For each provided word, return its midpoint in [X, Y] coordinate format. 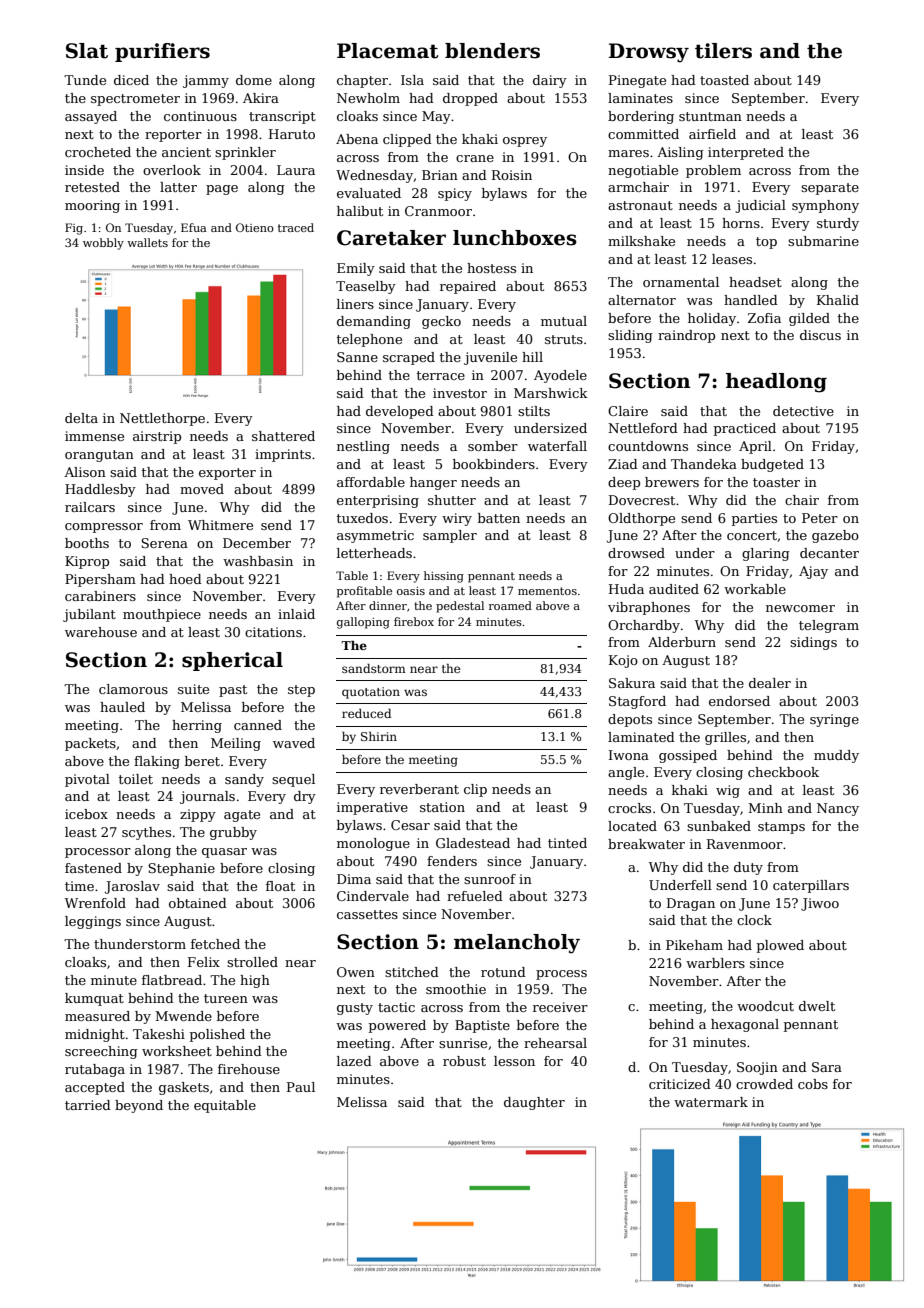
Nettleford [643, 428]
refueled [475, 896]
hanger [433, 483]
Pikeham [694, 945]
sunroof [490, 879]
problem [713, 171]
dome [254, 80]
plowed [780, 946]
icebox [86, 814]
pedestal [460, 607]
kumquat [94, 999]
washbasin [258, 561]
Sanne [357, 357]
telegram [829, 626]
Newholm [368, 98]
